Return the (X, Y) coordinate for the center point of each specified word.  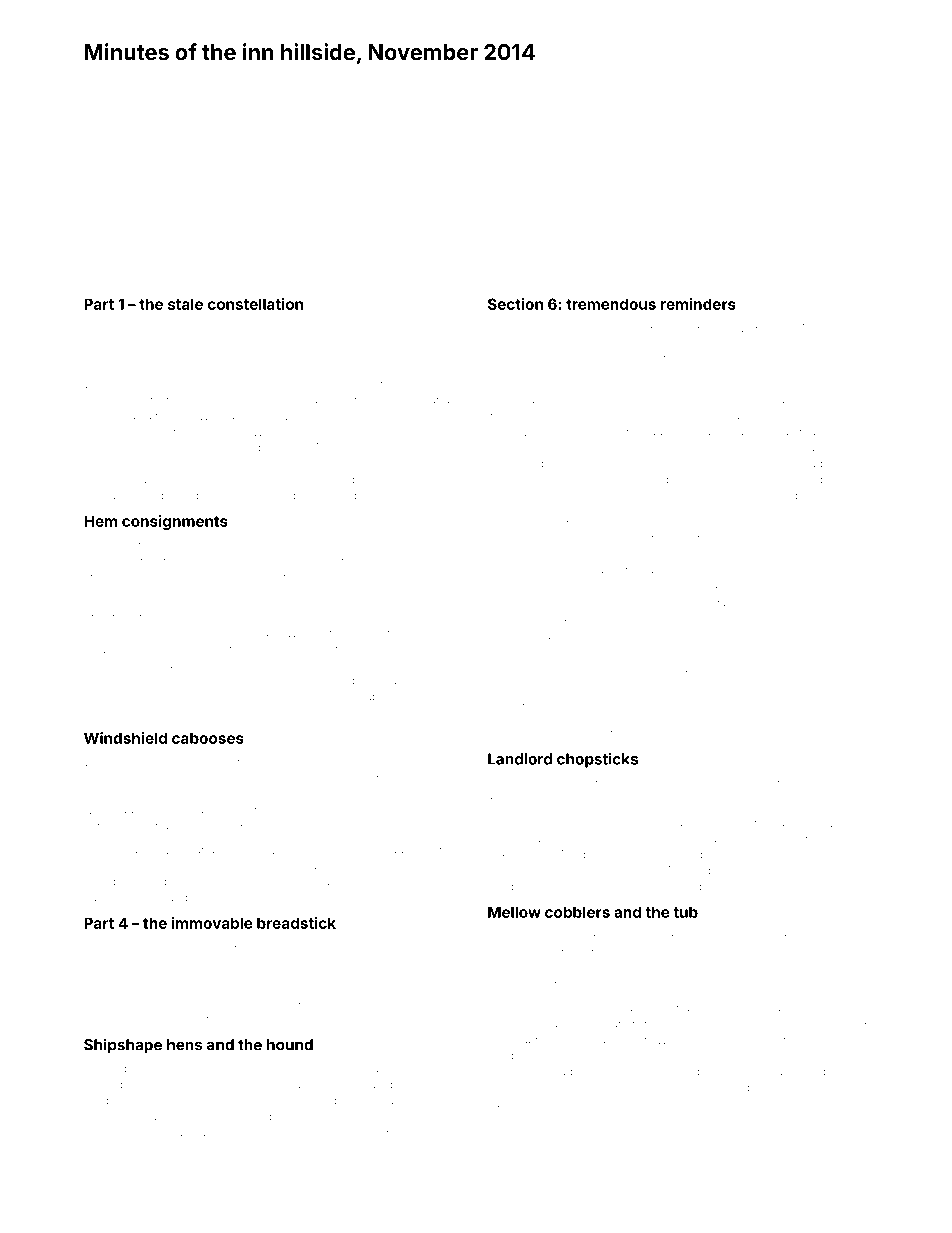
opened (819, 689)
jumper (698, 856)
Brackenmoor (177, 865)
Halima (427, 384)
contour (847, 361)
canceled (602, 1071)
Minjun (505, 823)
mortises (830, 1104)
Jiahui (692, 360)
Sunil (173, 447)
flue (168, 762)
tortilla (169, 328)
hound (290, 1045)
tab (370, 696)
